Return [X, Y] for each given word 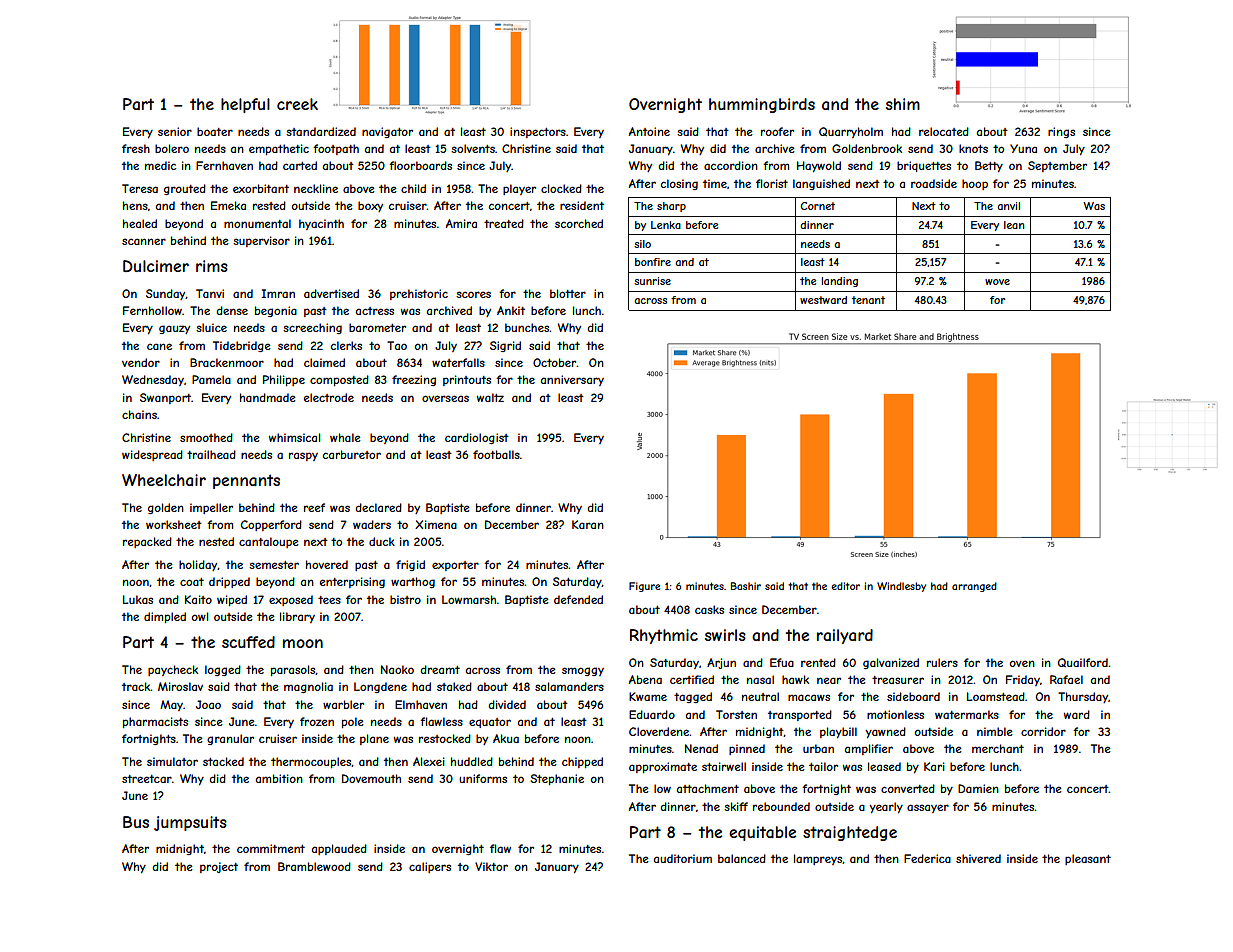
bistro [405, 599]
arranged [974, 587]
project [219, 867]
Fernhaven [224, 165]
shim [903, 104]
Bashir [746, 586]
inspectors [538, 132]
